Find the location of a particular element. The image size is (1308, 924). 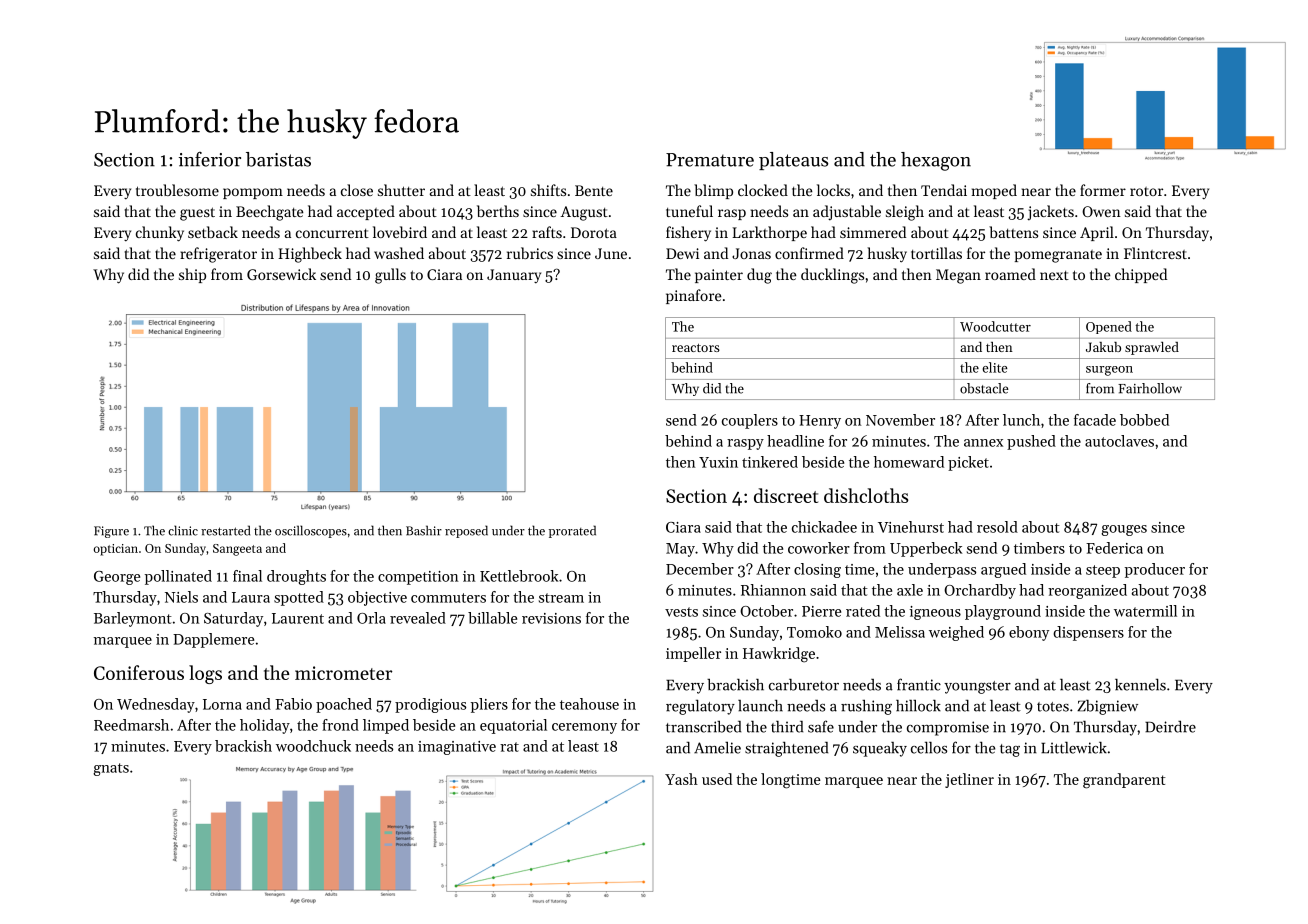

Yuxin is located at coordinates (718, 462).
